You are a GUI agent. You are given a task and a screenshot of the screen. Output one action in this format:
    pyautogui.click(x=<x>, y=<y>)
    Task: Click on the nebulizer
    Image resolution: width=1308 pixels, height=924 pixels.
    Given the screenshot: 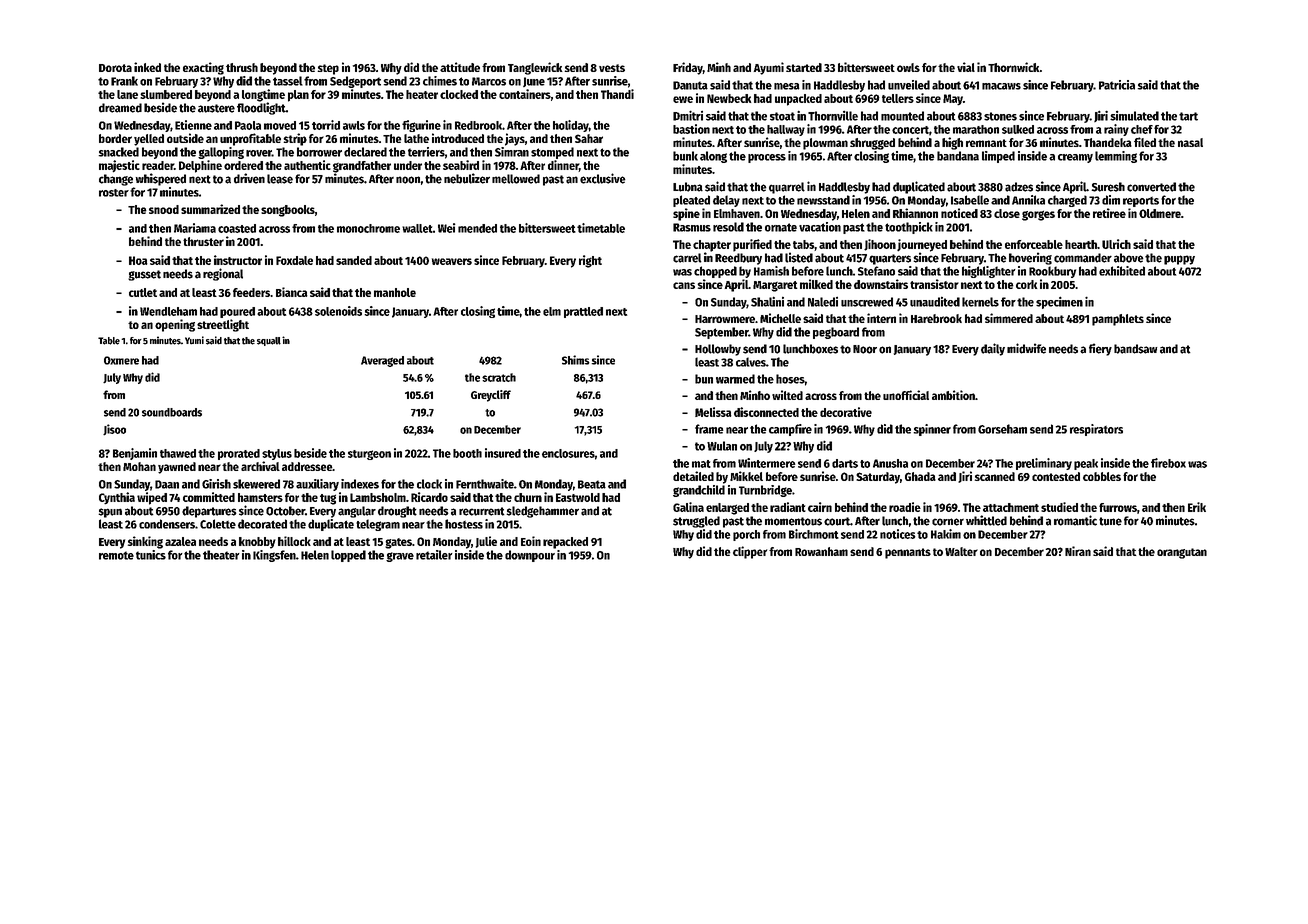 What is the action you would take?
    pyautogui.click(x=467, y=178)
